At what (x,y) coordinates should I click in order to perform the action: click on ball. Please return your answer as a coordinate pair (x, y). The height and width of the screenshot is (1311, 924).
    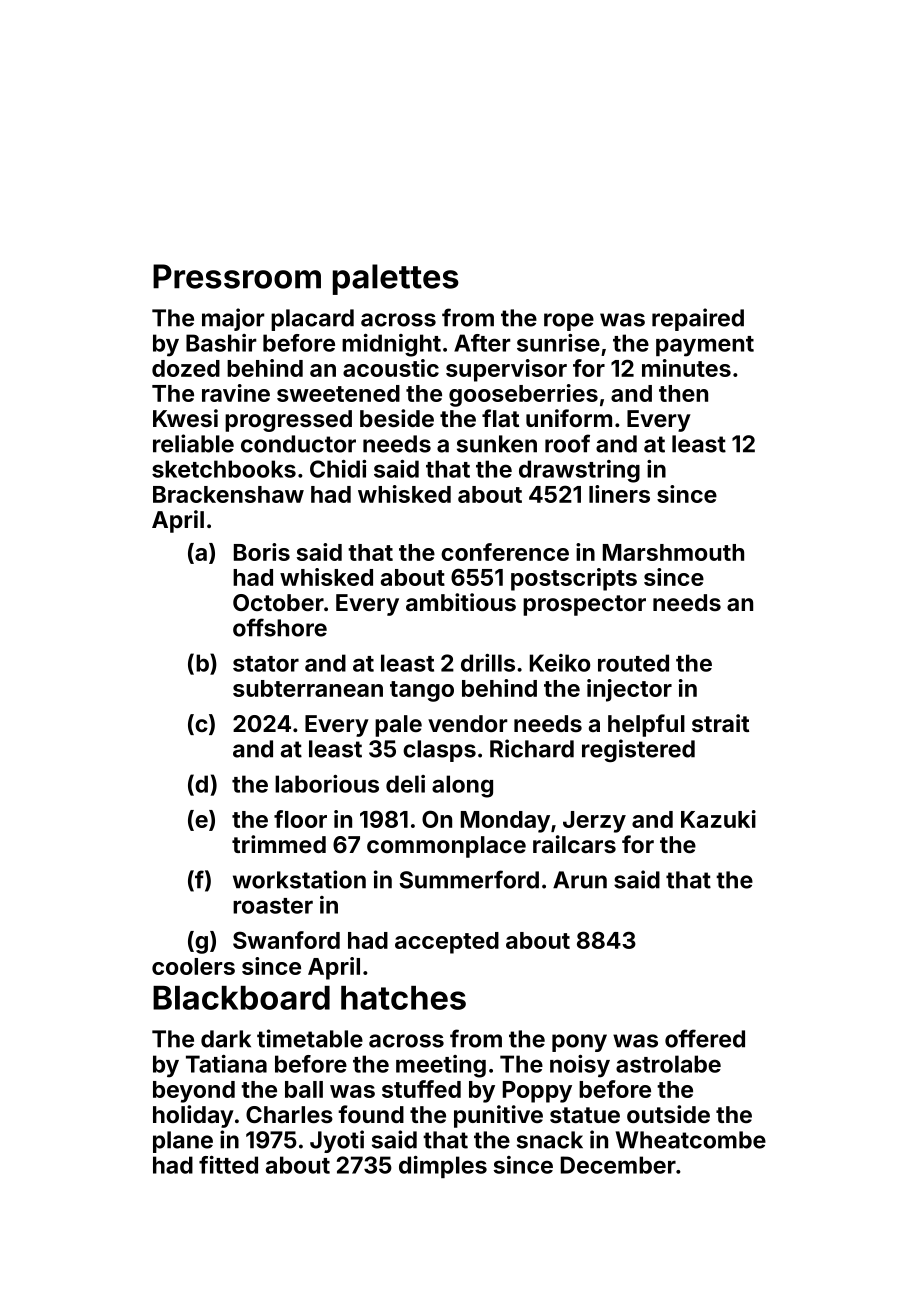
    Looking at the image, I should click on (304, 1089).
